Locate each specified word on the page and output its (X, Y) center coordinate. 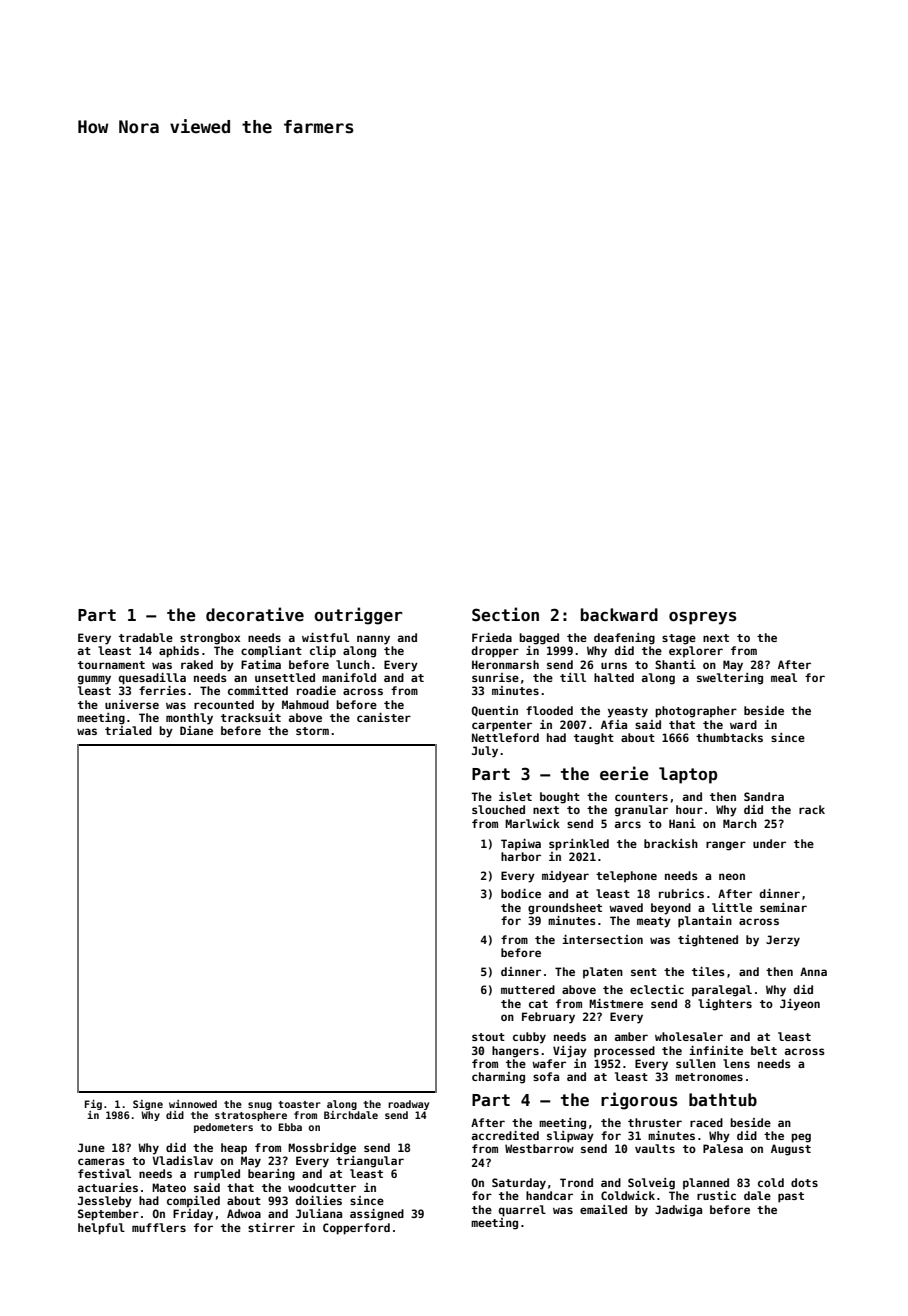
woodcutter (322, 1187)
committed (258, 690)
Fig (93, 1105)
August (791, 1150)
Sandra (764, 796)
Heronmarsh (505, 664)
